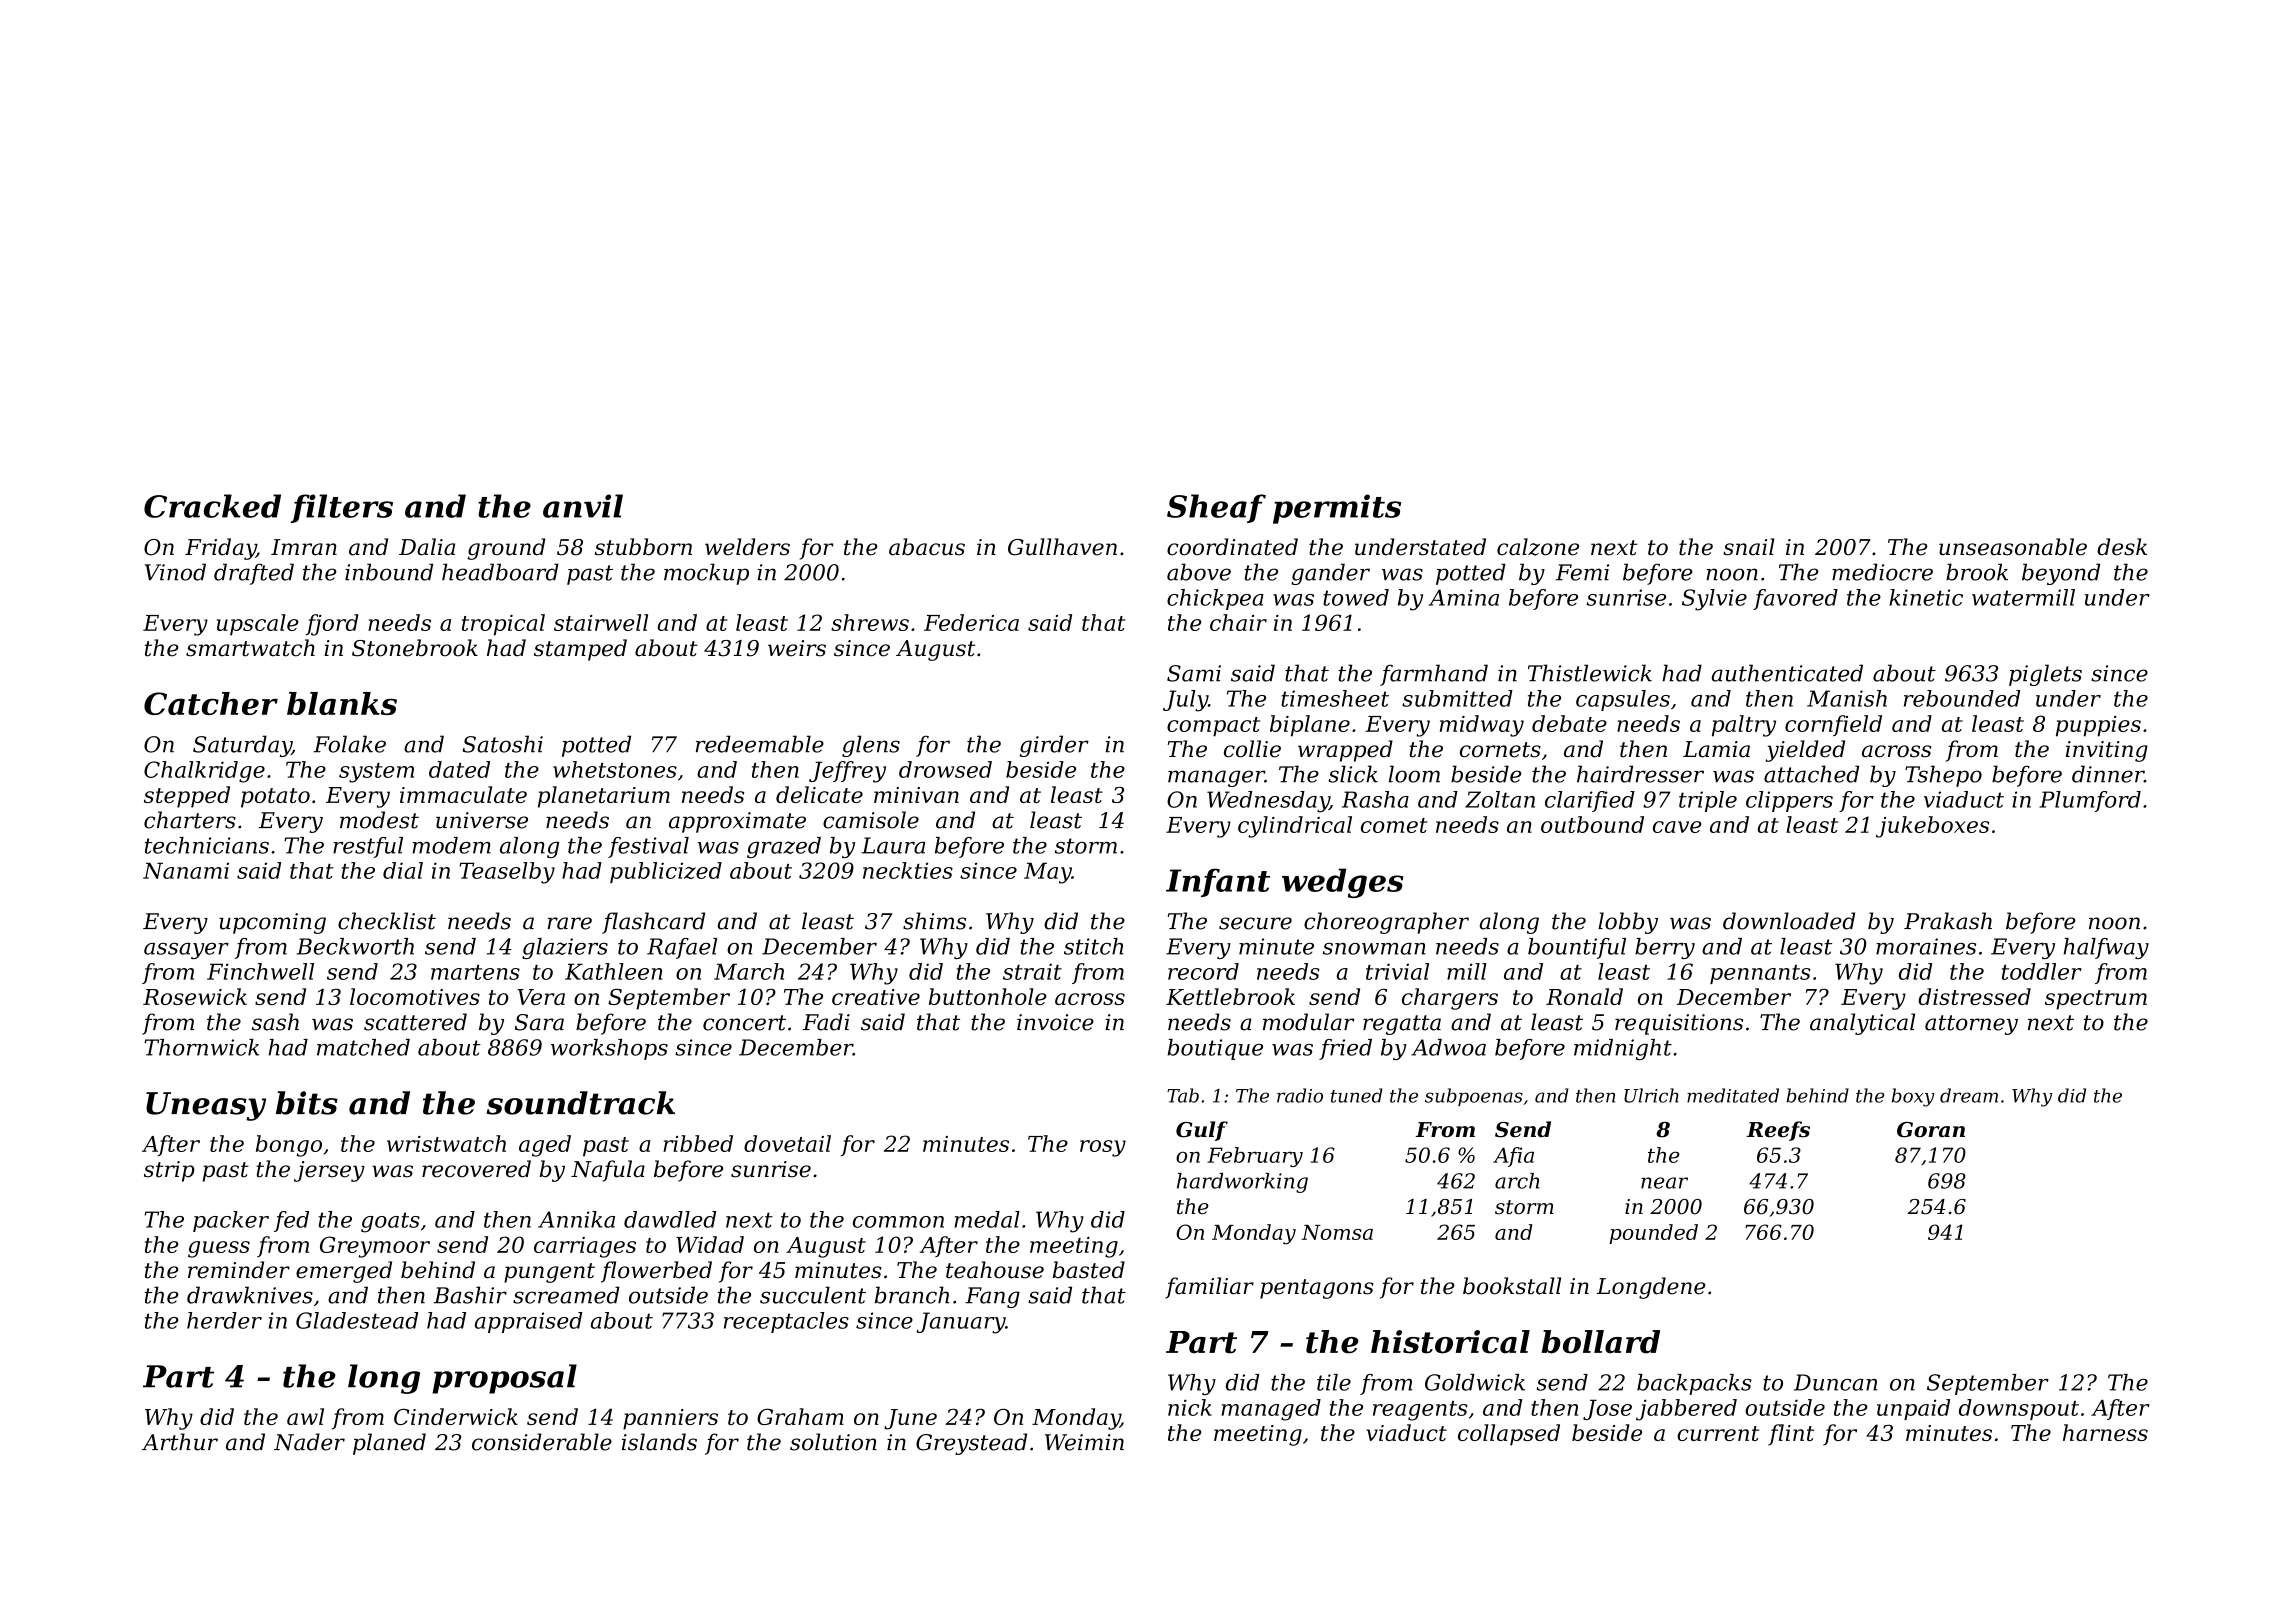 Image resolution: width=2292 pixels, height=1620 pixels. Describe the element at coordinates (1084, 1442) in the page. I see `Weimin` at that location.
